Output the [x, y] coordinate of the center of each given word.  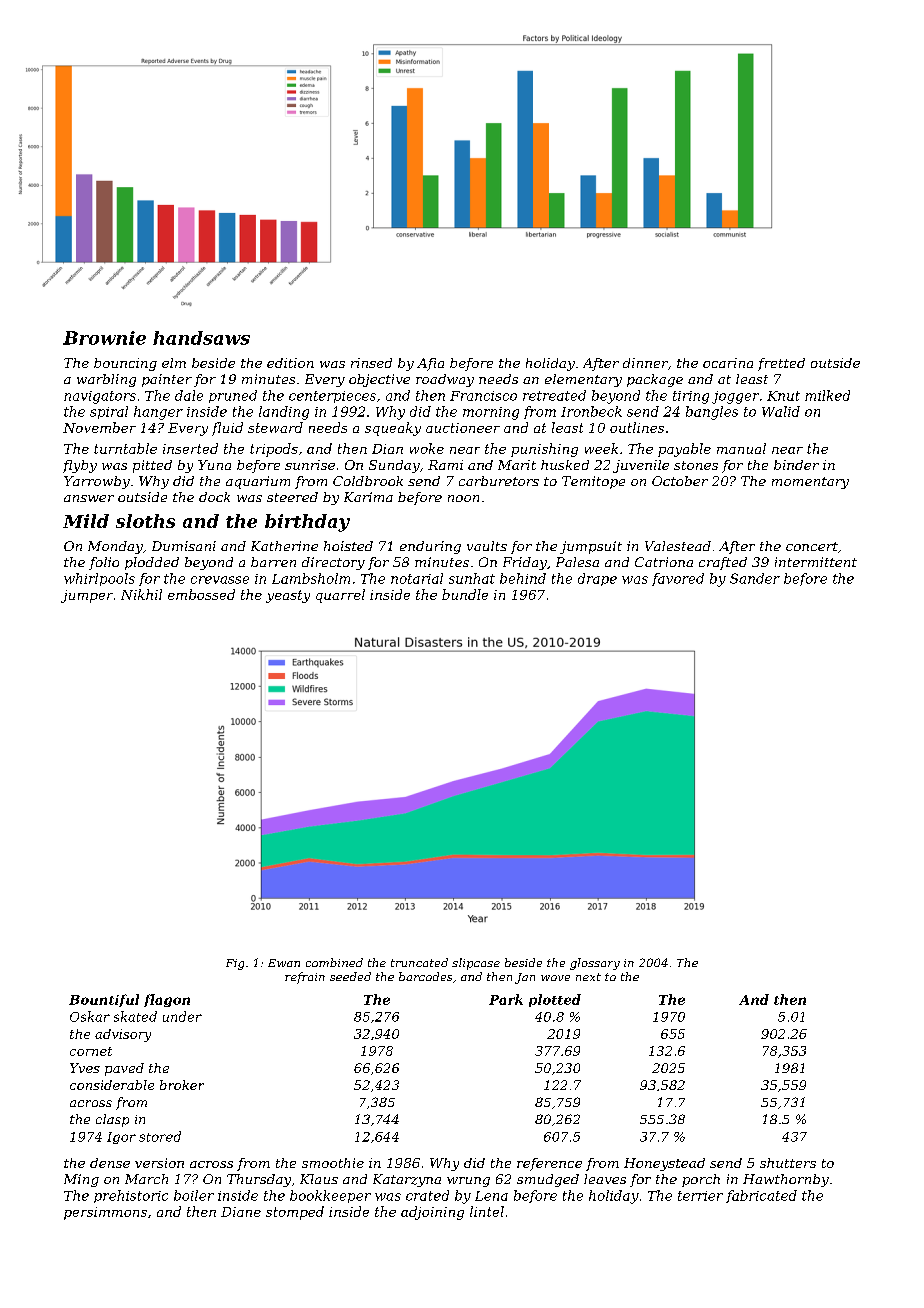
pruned [233, 396]
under [182, 1016]
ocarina [728, 363]
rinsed [371, 363]
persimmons [105, 1213]
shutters [788, 1163]
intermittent [816, 562]
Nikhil [141, 594]
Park [506, 999]
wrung [468, 1182]
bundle [465, 594]
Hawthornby [786, 1180]
